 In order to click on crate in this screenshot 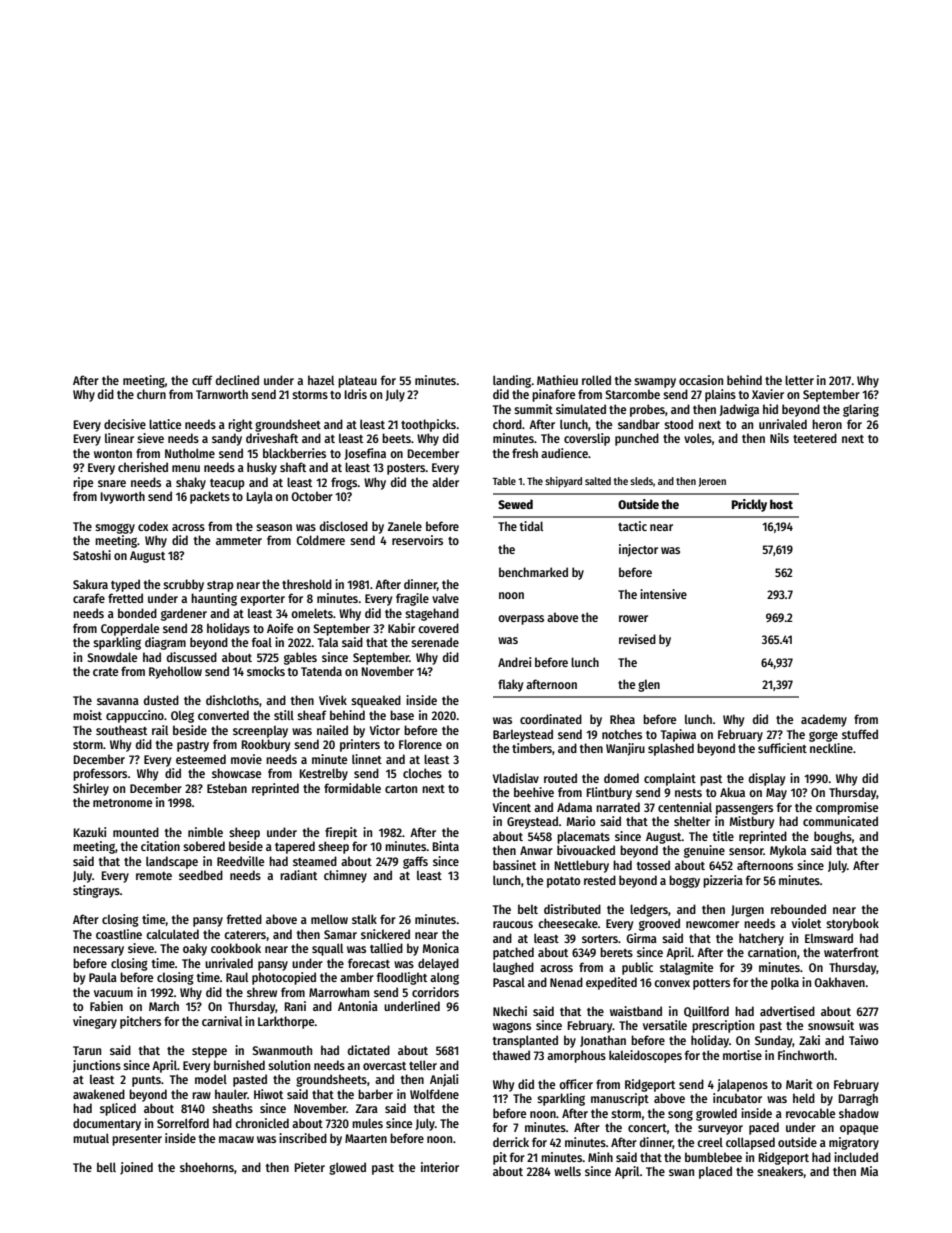, I will do `click(105, 672)`.
